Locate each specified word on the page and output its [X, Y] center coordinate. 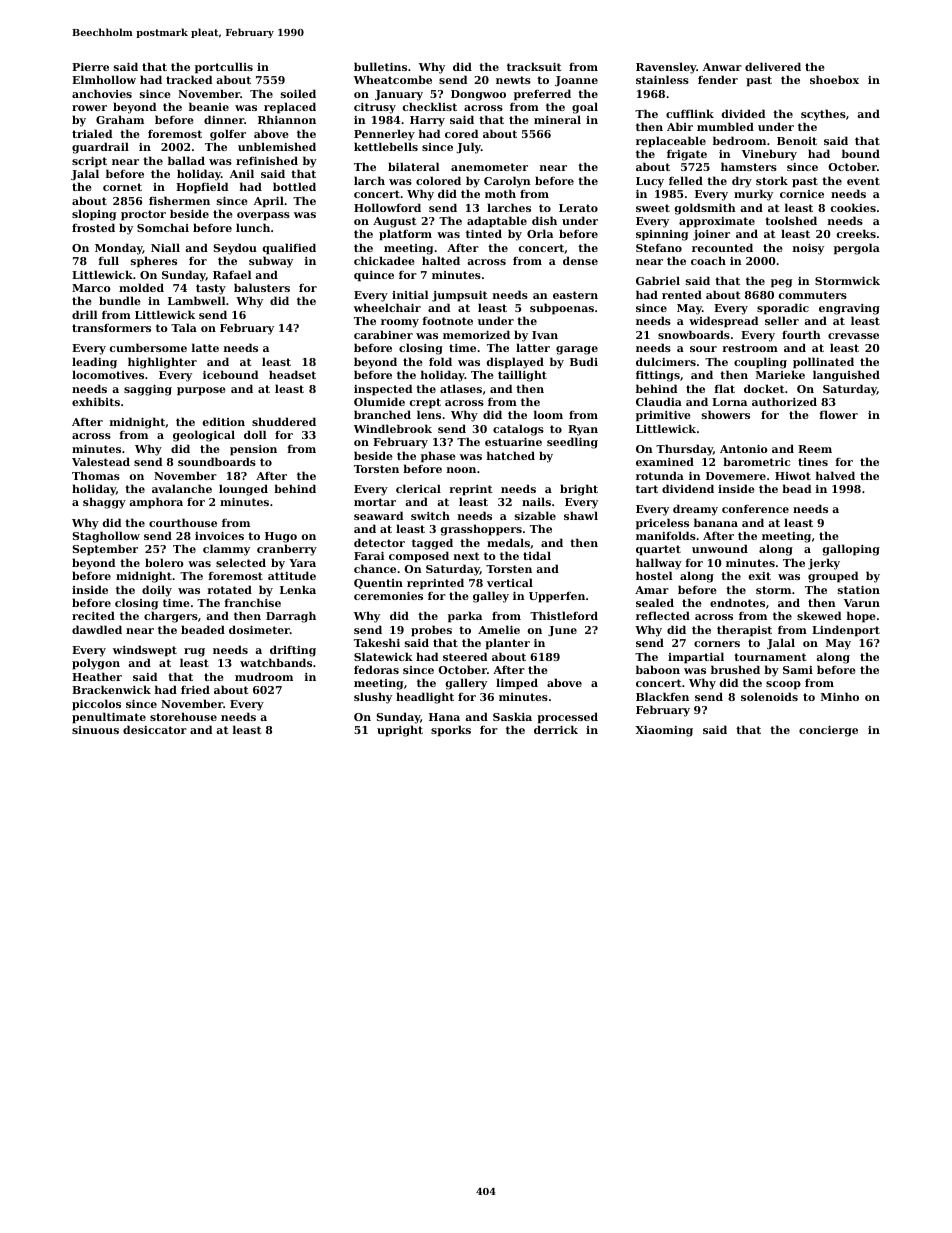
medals [508, 542]
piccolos [96, 705]
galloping [851, 550]
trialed [92, 133]
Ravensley [666, 68]
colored [438, 180]
